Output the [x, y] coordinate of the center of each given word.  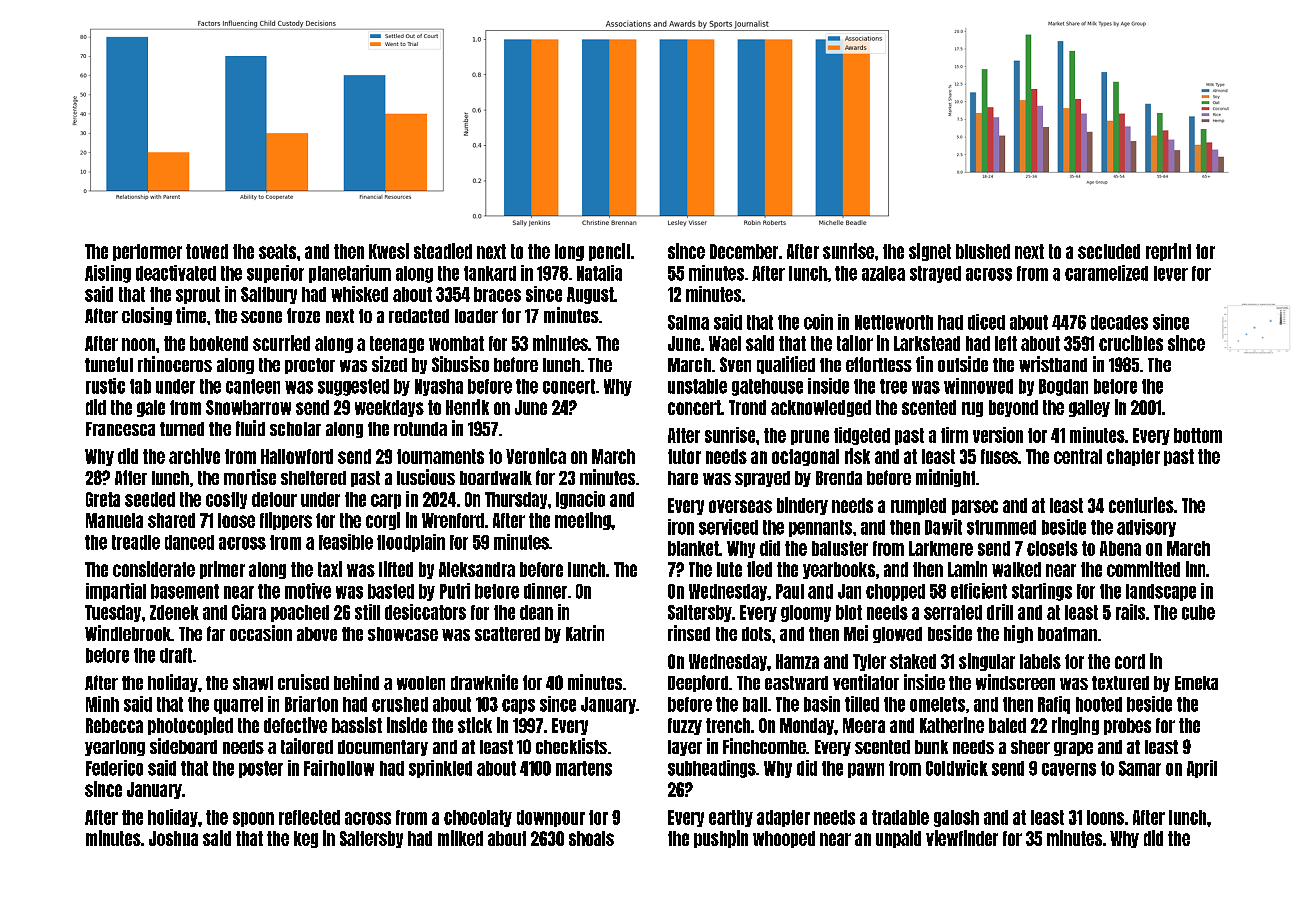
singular [987, 662]
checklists [571, 746]
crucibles [1131, 343]
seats [277, 251]
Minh [102, 704]
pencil [609, 252]
